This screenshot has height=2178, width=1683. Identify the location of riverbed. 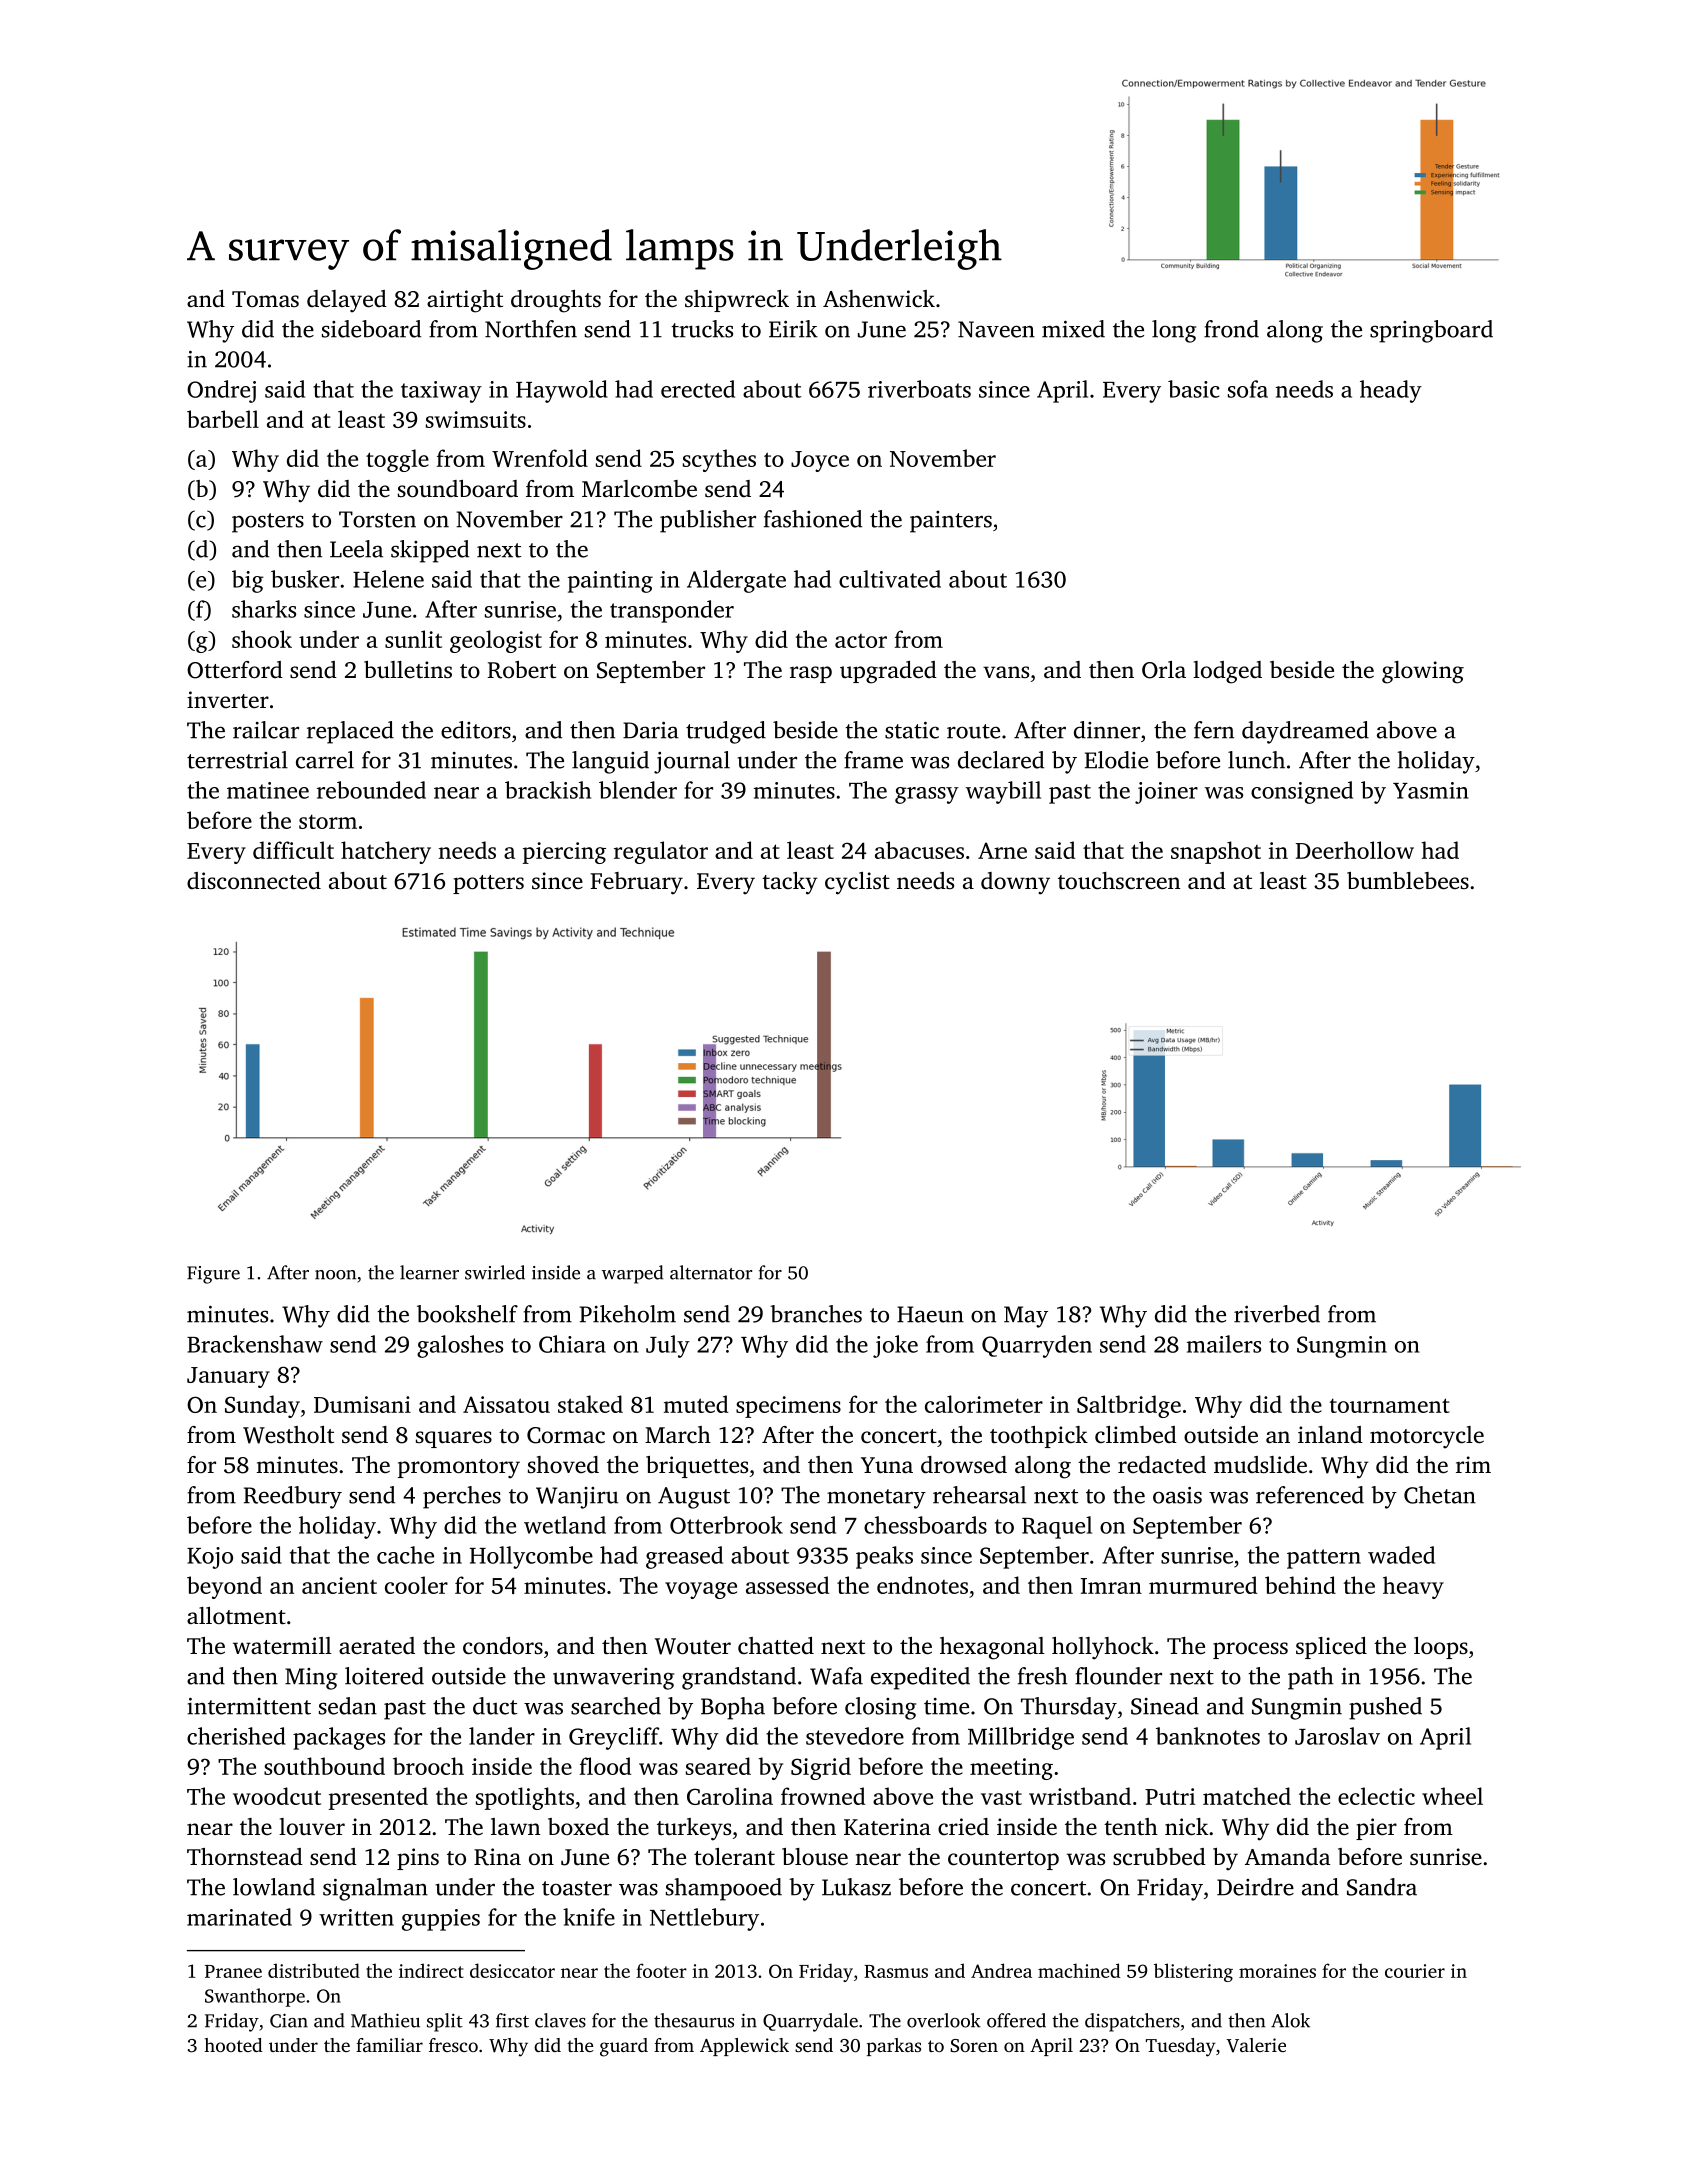
(1277, 1314).
